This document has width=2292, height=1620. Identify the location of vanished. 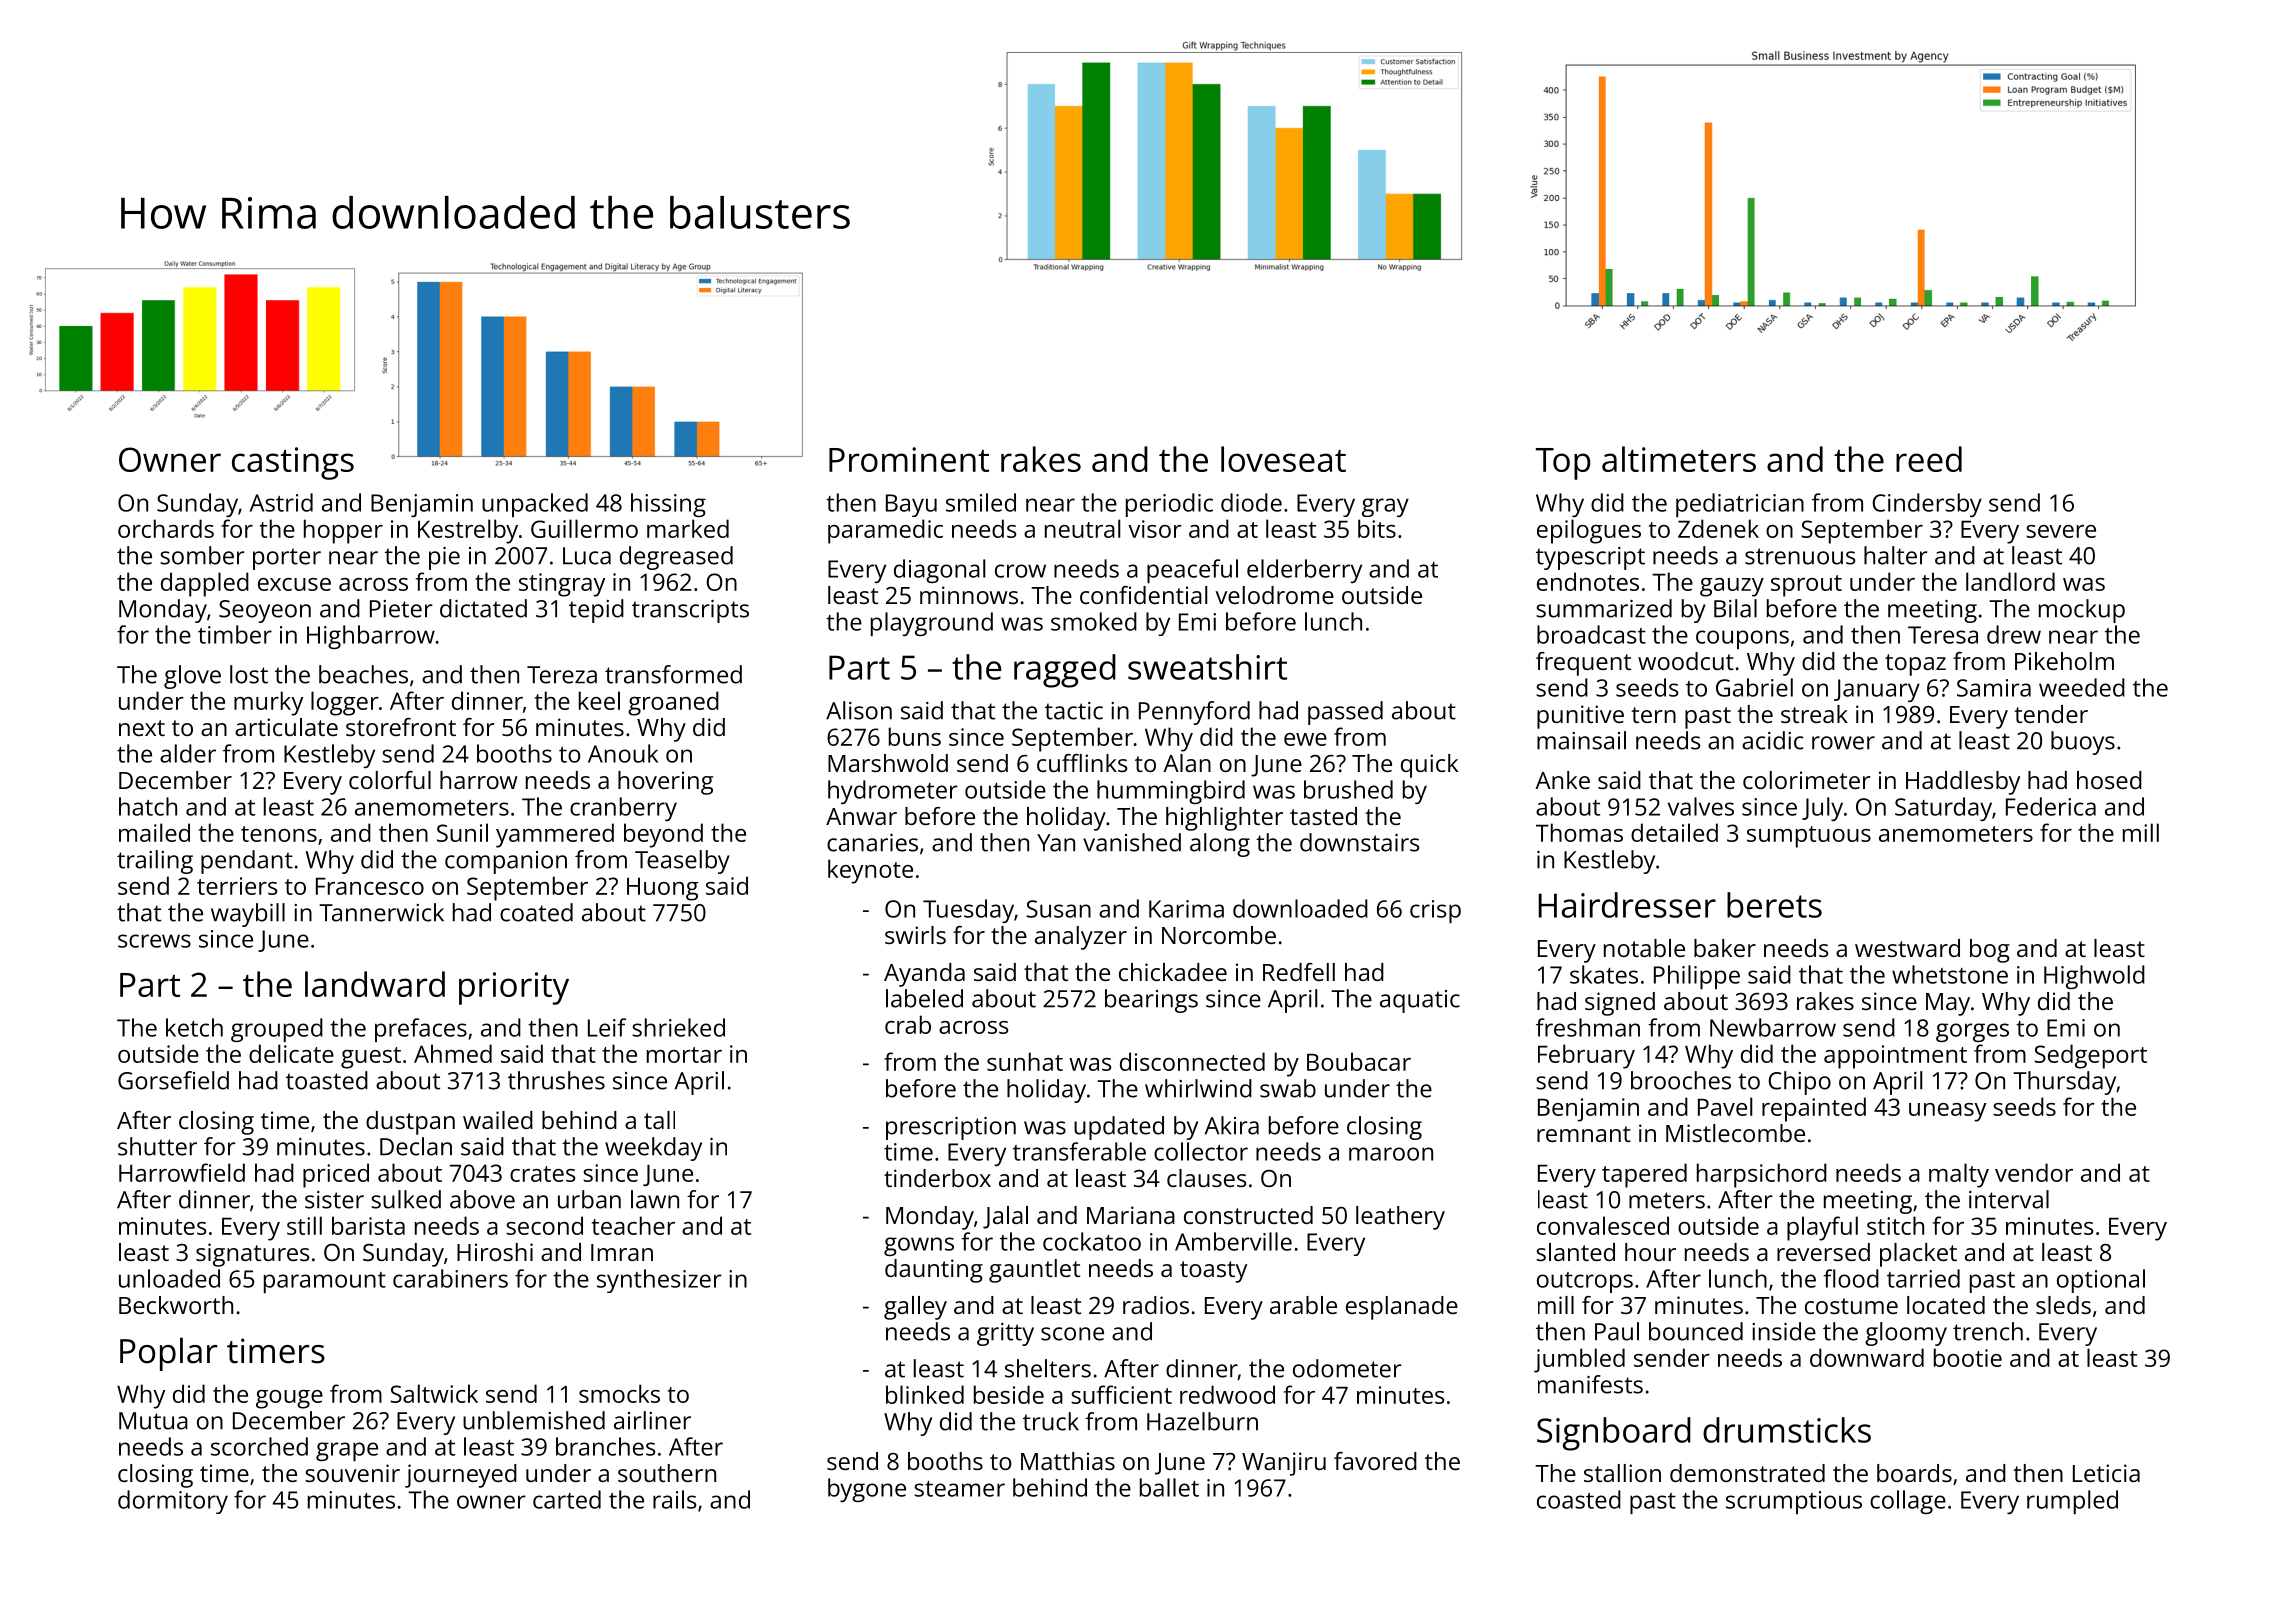
(1132, 842).
